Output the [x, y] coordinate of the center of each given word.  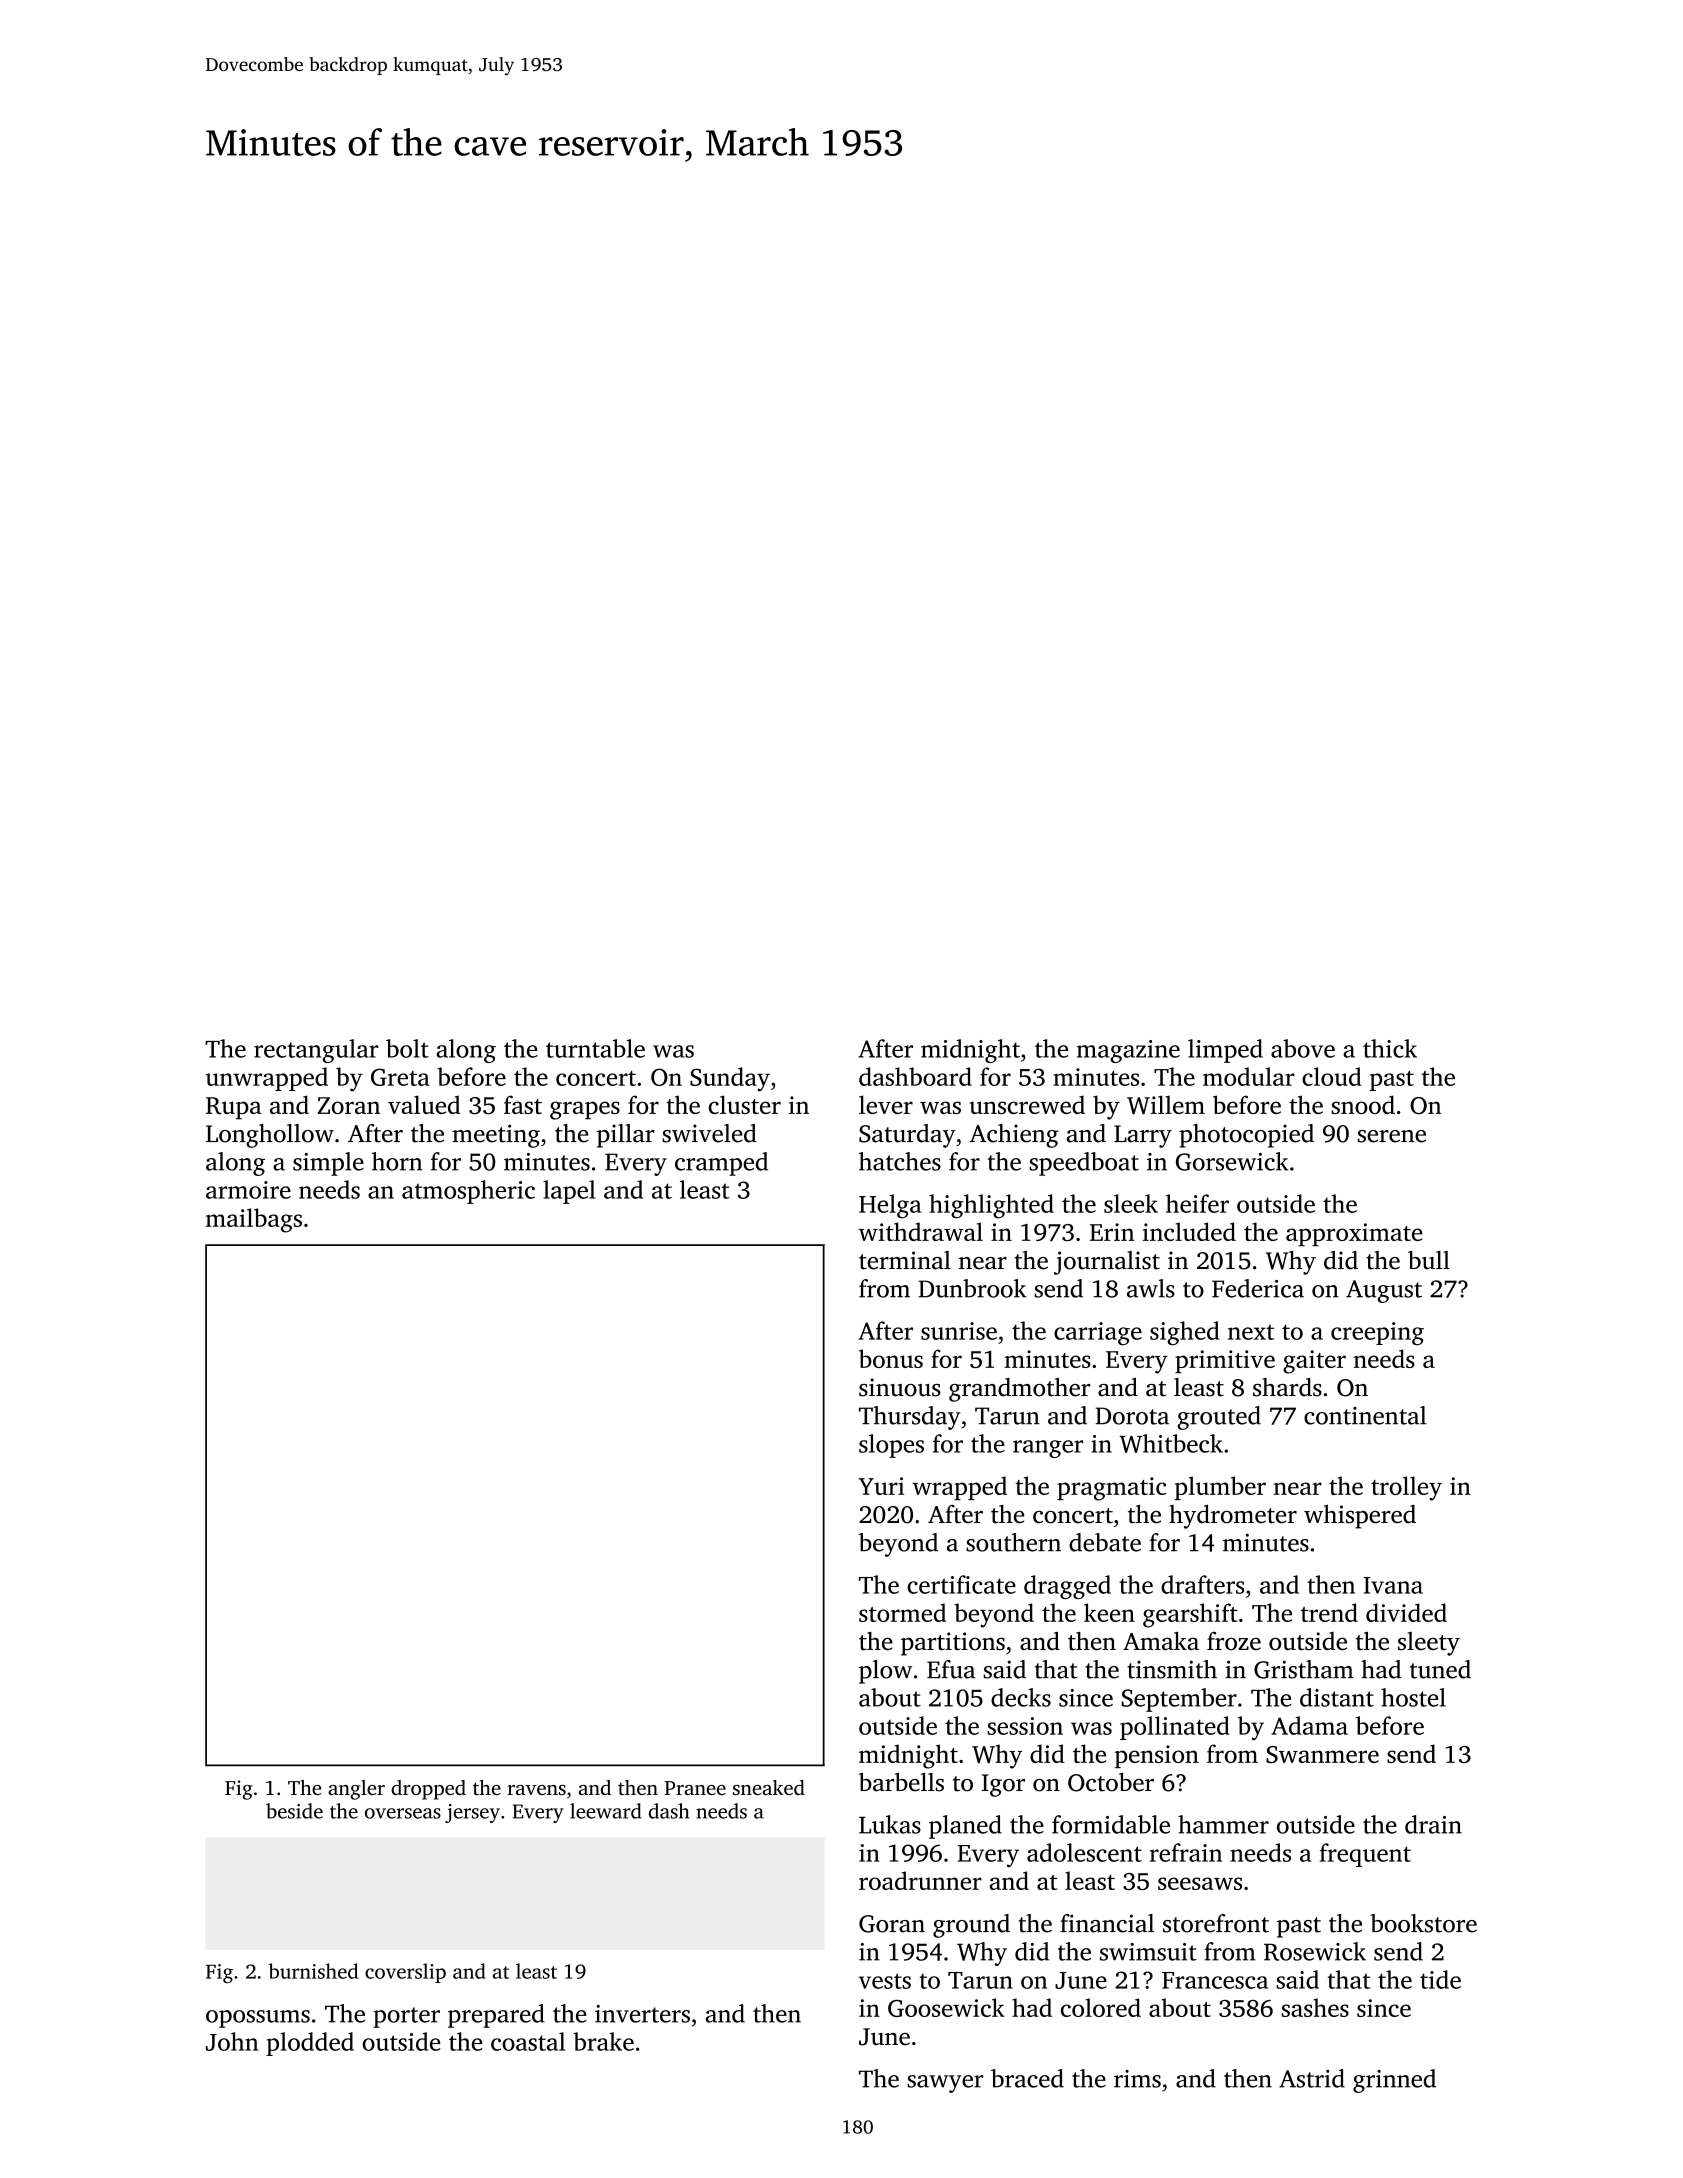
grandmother [1019, 1390]
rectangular [316, 1051]
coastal [528, 2041]
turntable [595, 1048]
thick [1390, 1048]
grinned [1394, 2081]
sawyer [945, 2084]
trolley [1406, 1488]
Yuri [881, 1486]
